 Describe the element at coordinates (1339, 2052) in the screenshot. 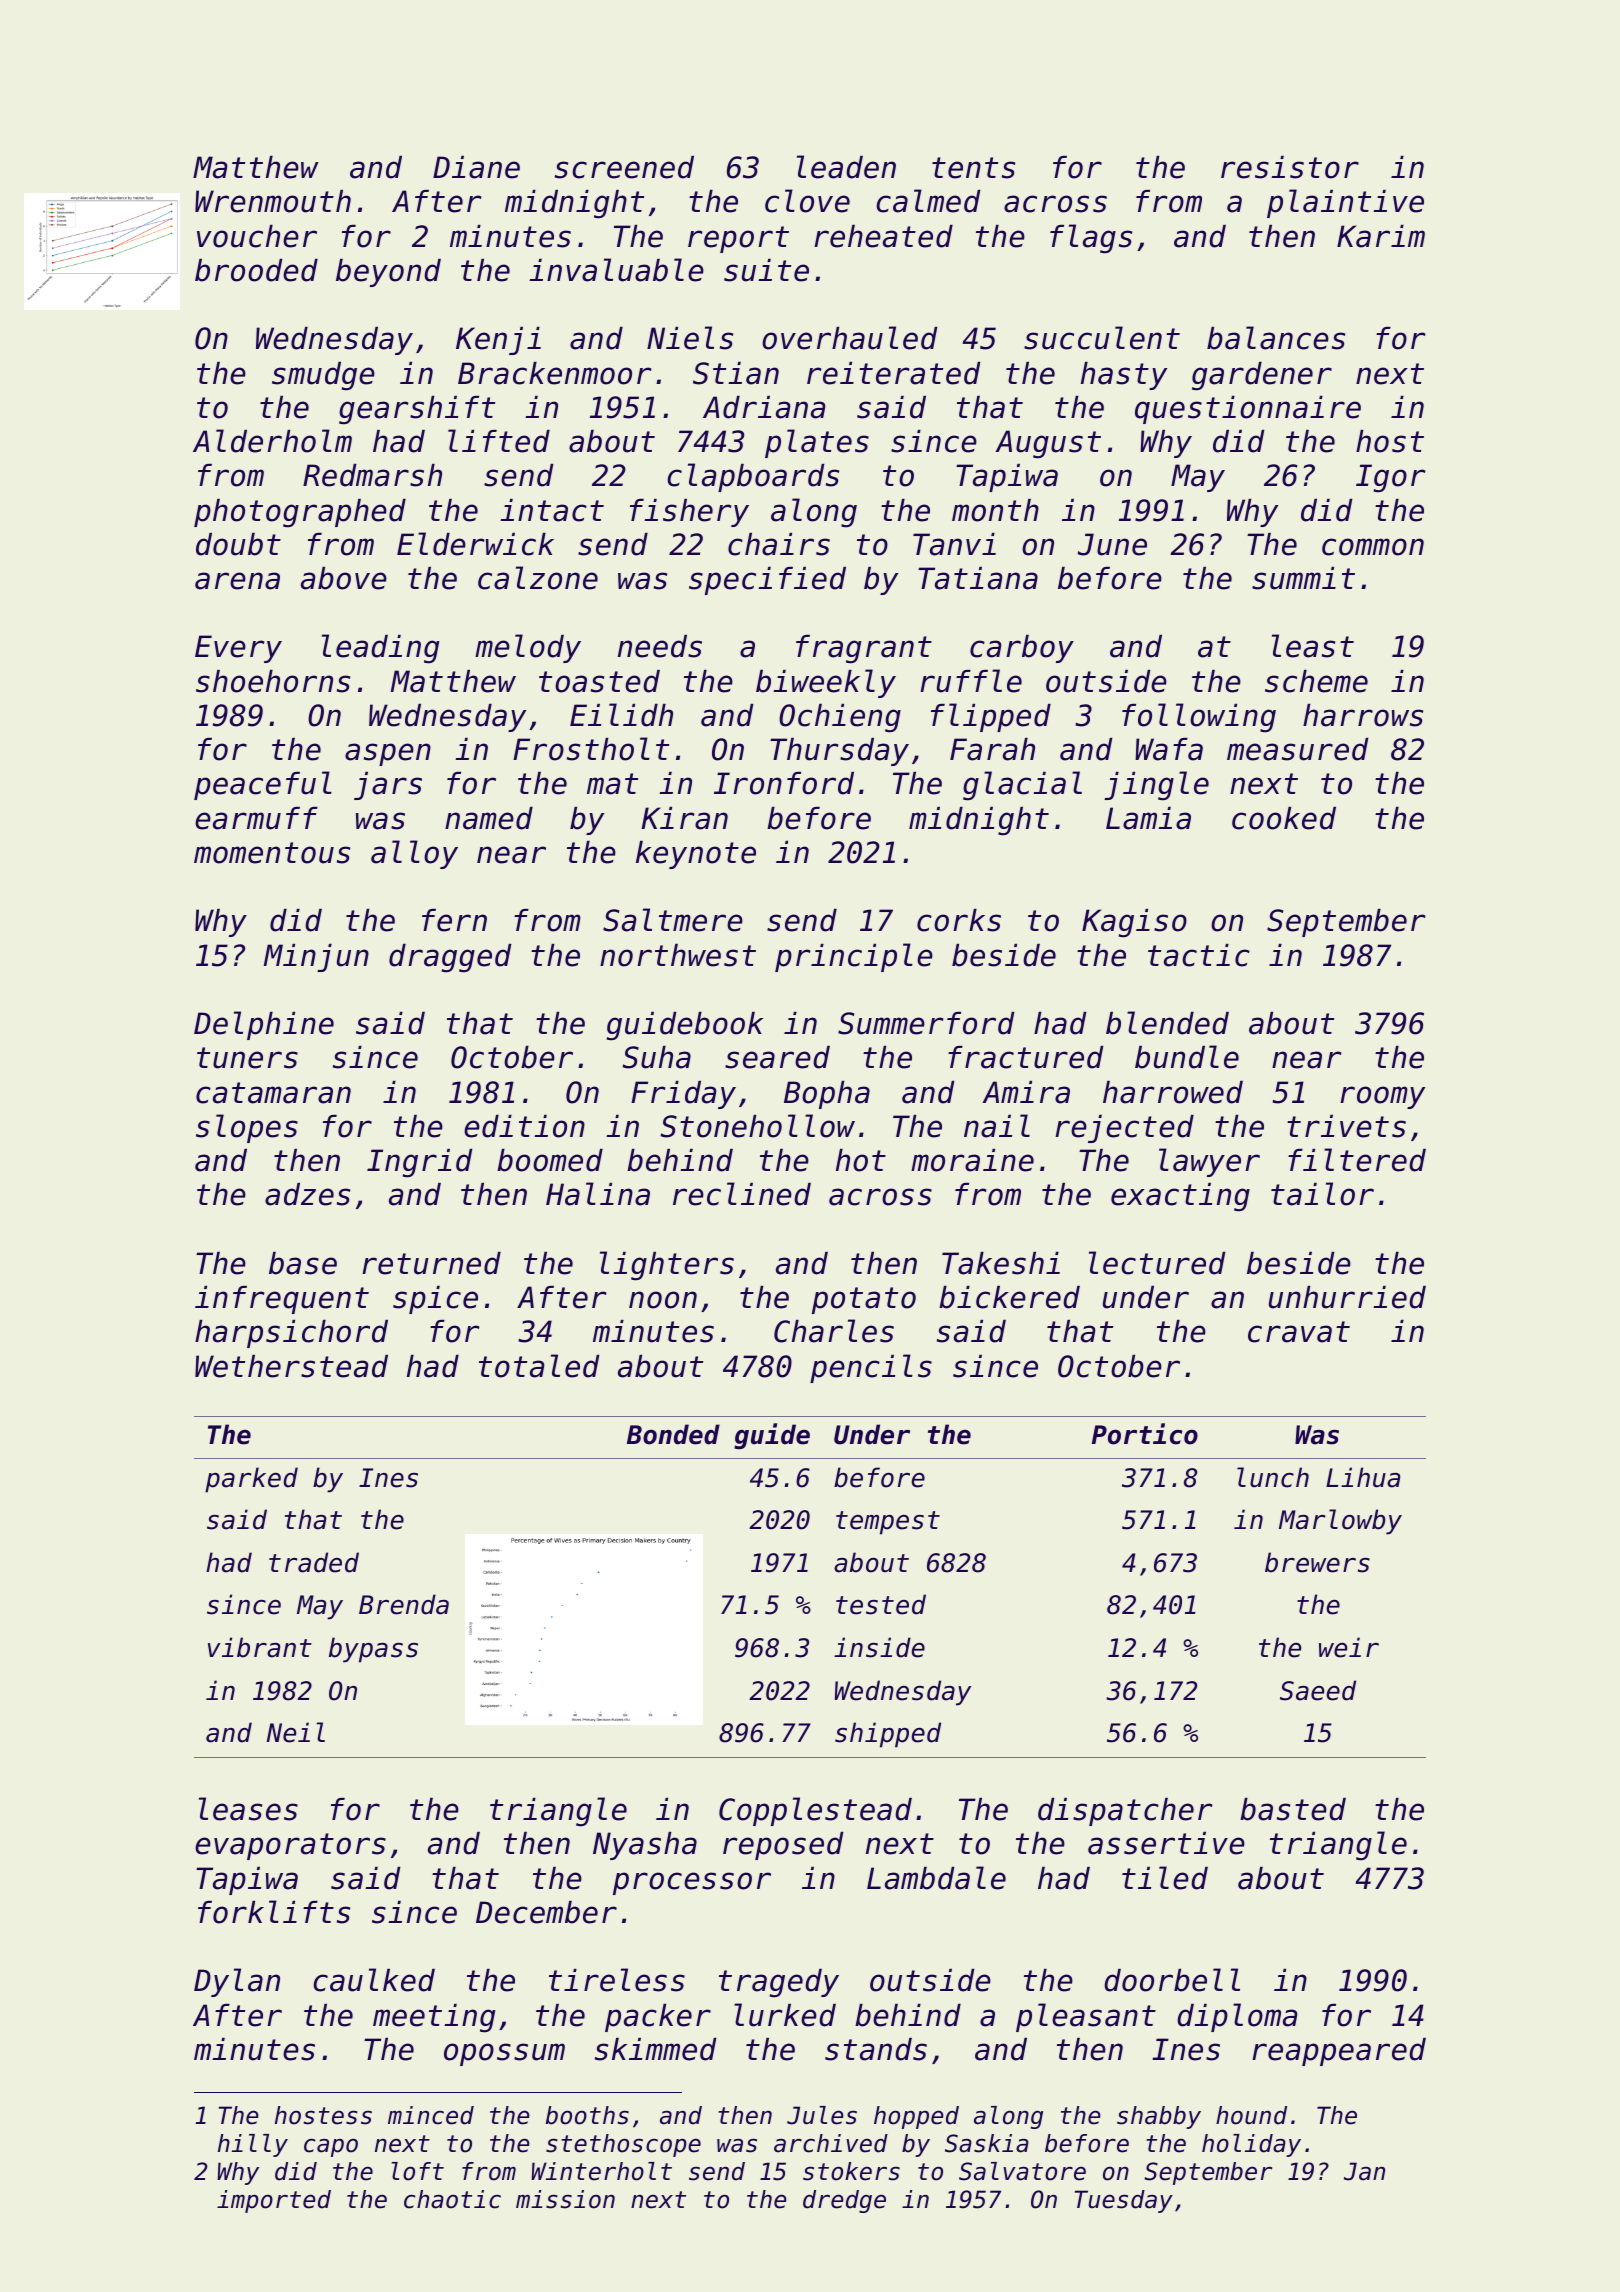

I see `reappeared` at that location.
